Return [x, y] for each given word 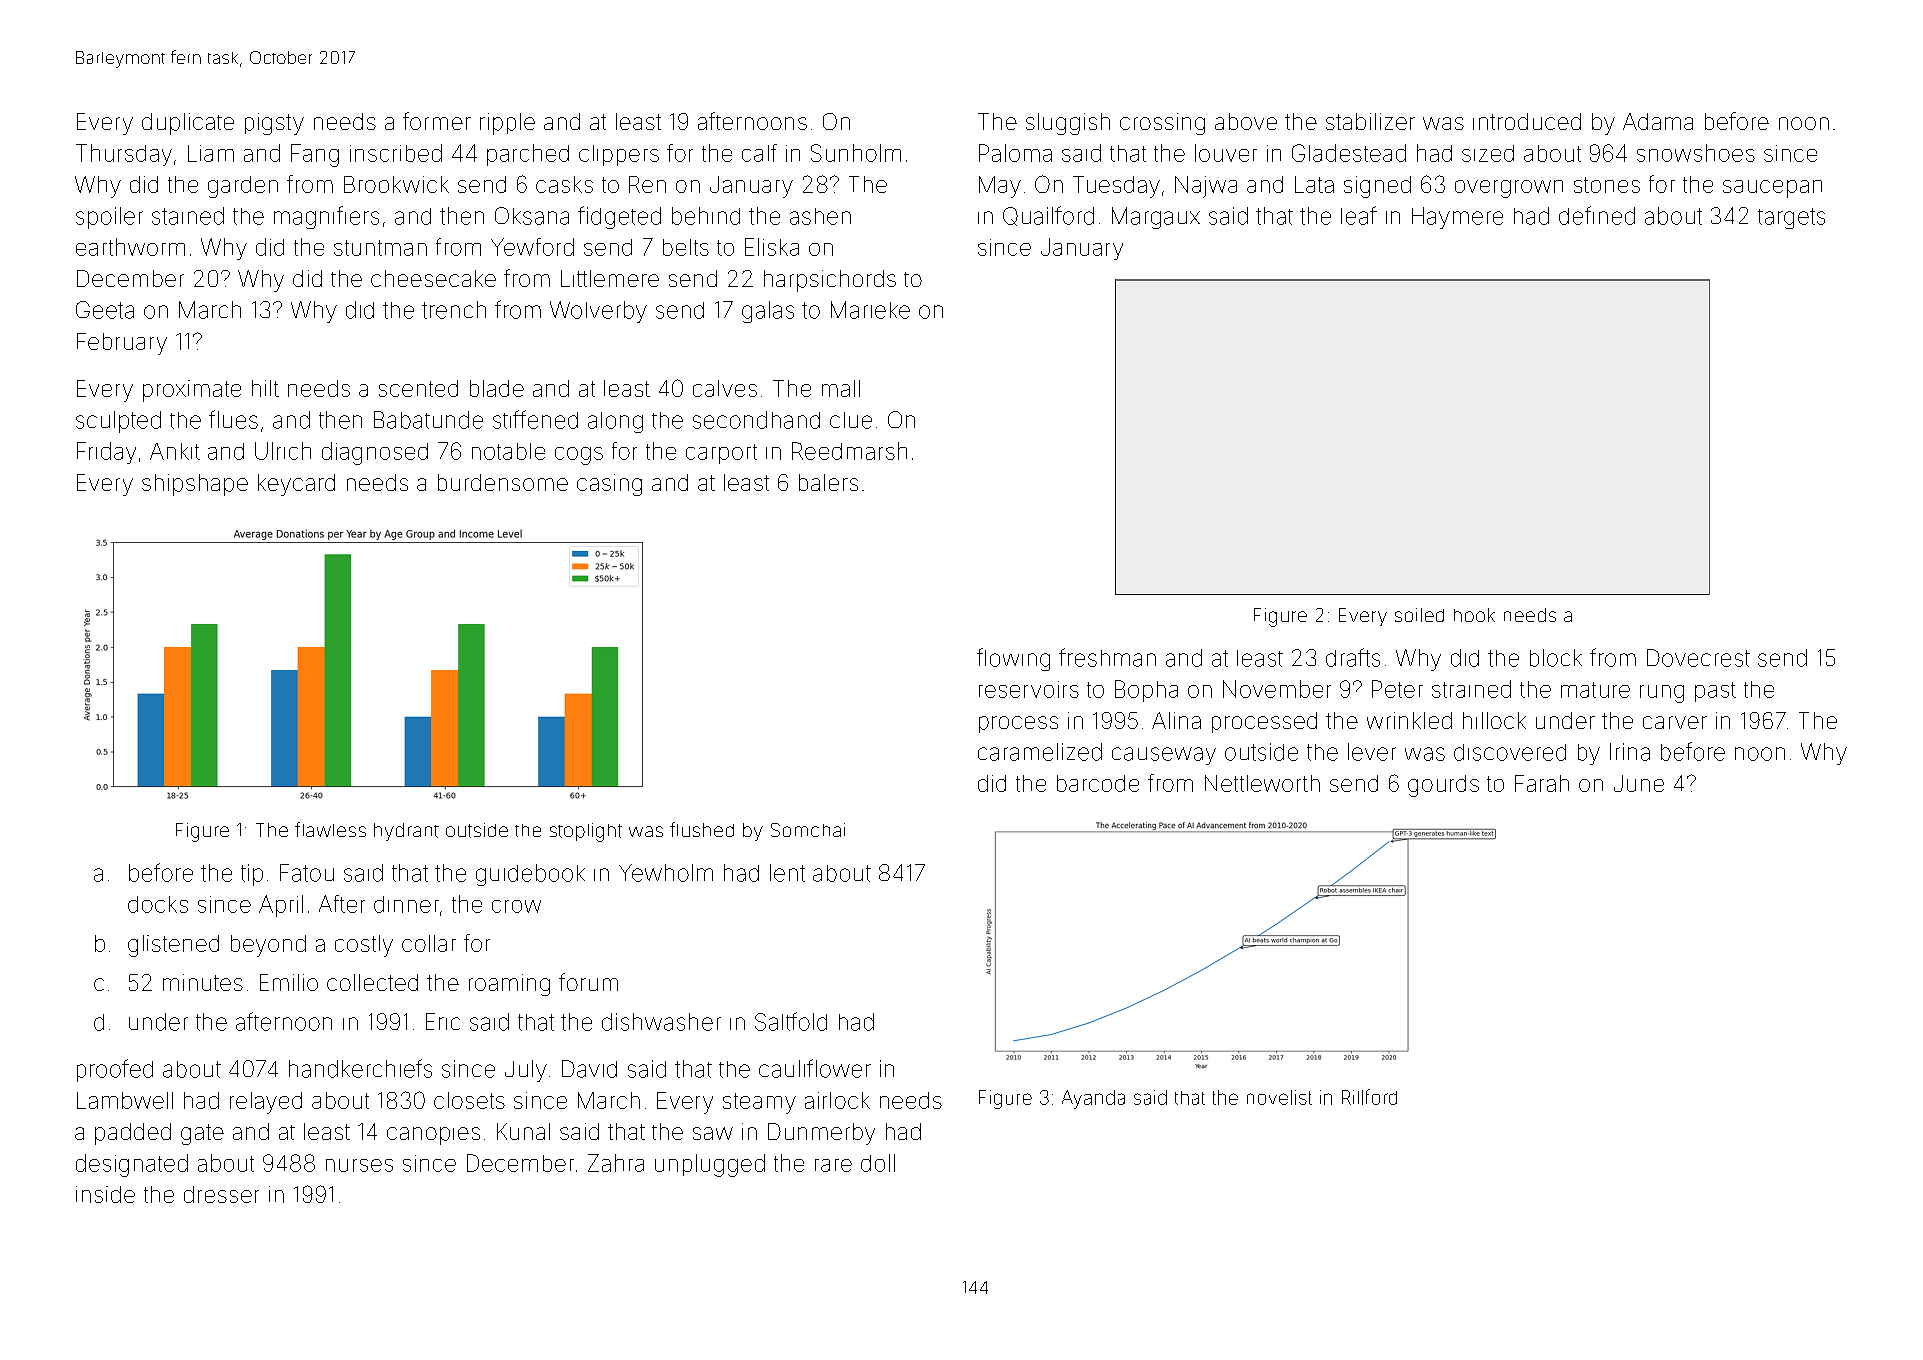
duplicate [188, 124]
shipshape [195, 485]
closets [469, 1100]
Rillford [1369, 1097]
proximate [192, 391]
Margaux [1156, 218]
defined [1597, 215]
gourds [1443, 786]
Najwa [1206, 187]
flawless [330, 829]
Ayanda [1093, 1099]
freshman [1107, 657]
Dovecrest [1698, 658]
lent [787, 873]
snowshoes [1696, 153]
